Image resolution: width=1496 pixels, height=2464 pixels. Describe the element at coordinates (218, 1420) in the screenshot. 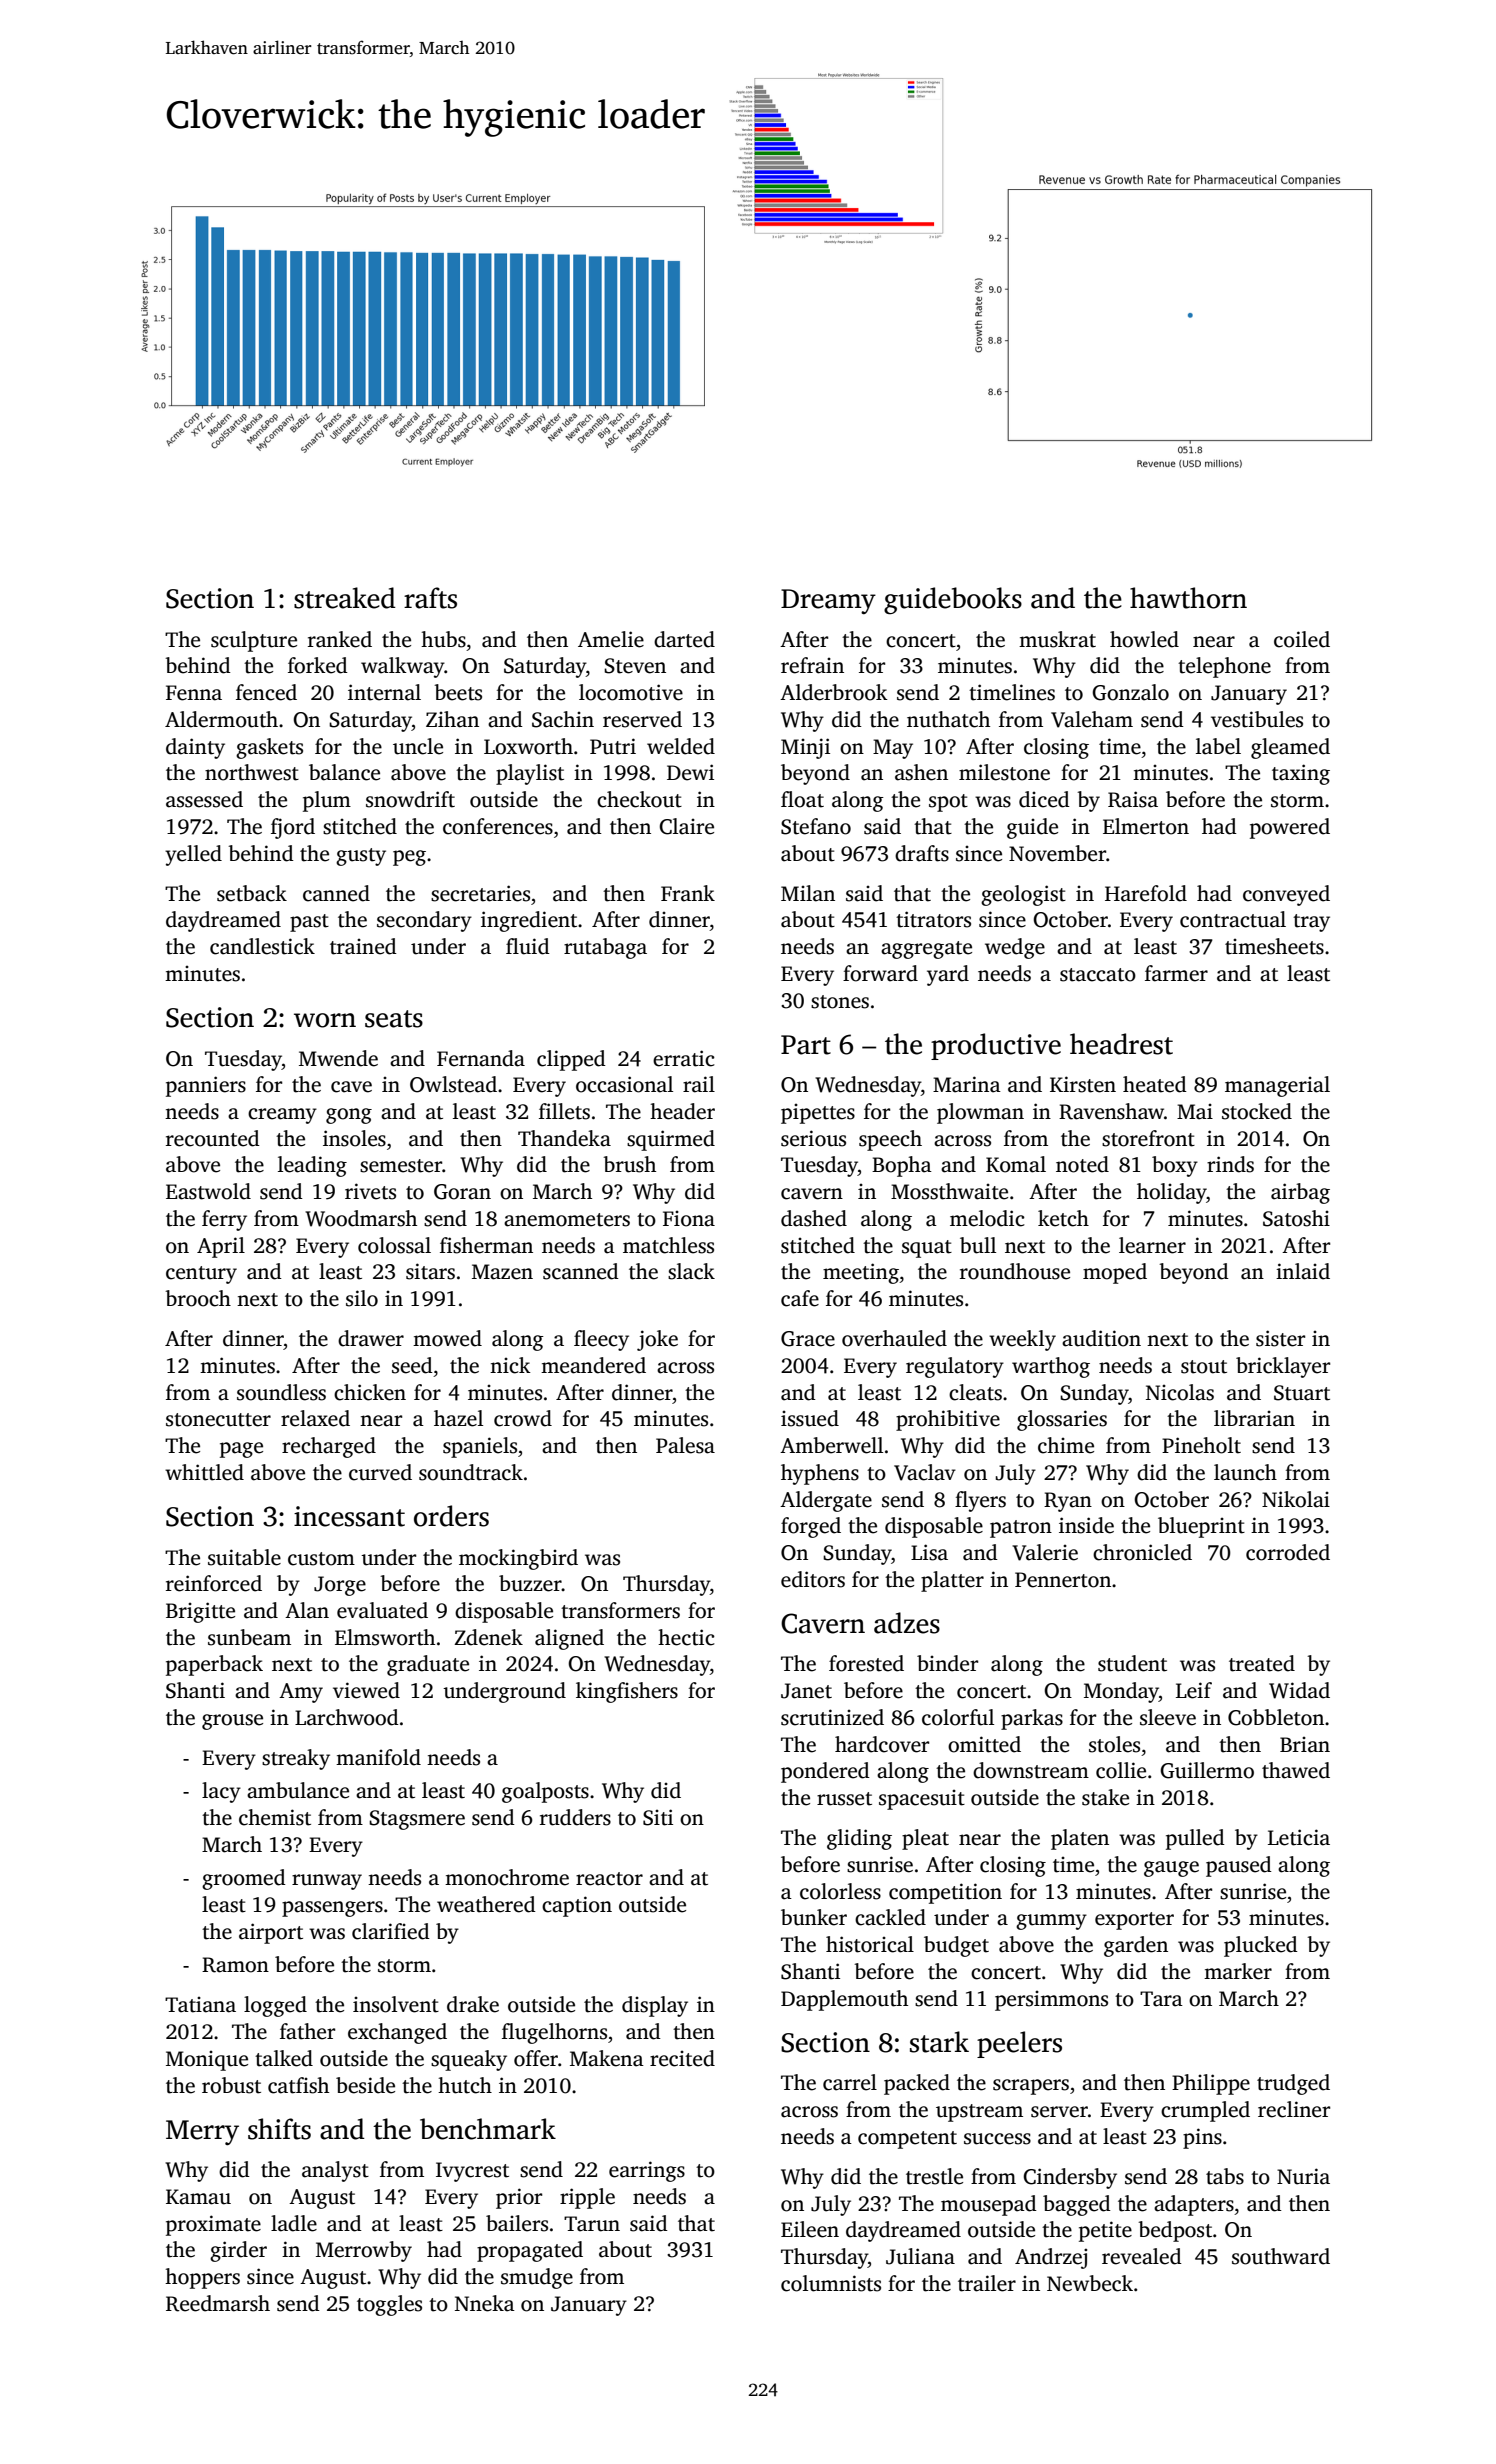

I see `stonecutter` at that location.
